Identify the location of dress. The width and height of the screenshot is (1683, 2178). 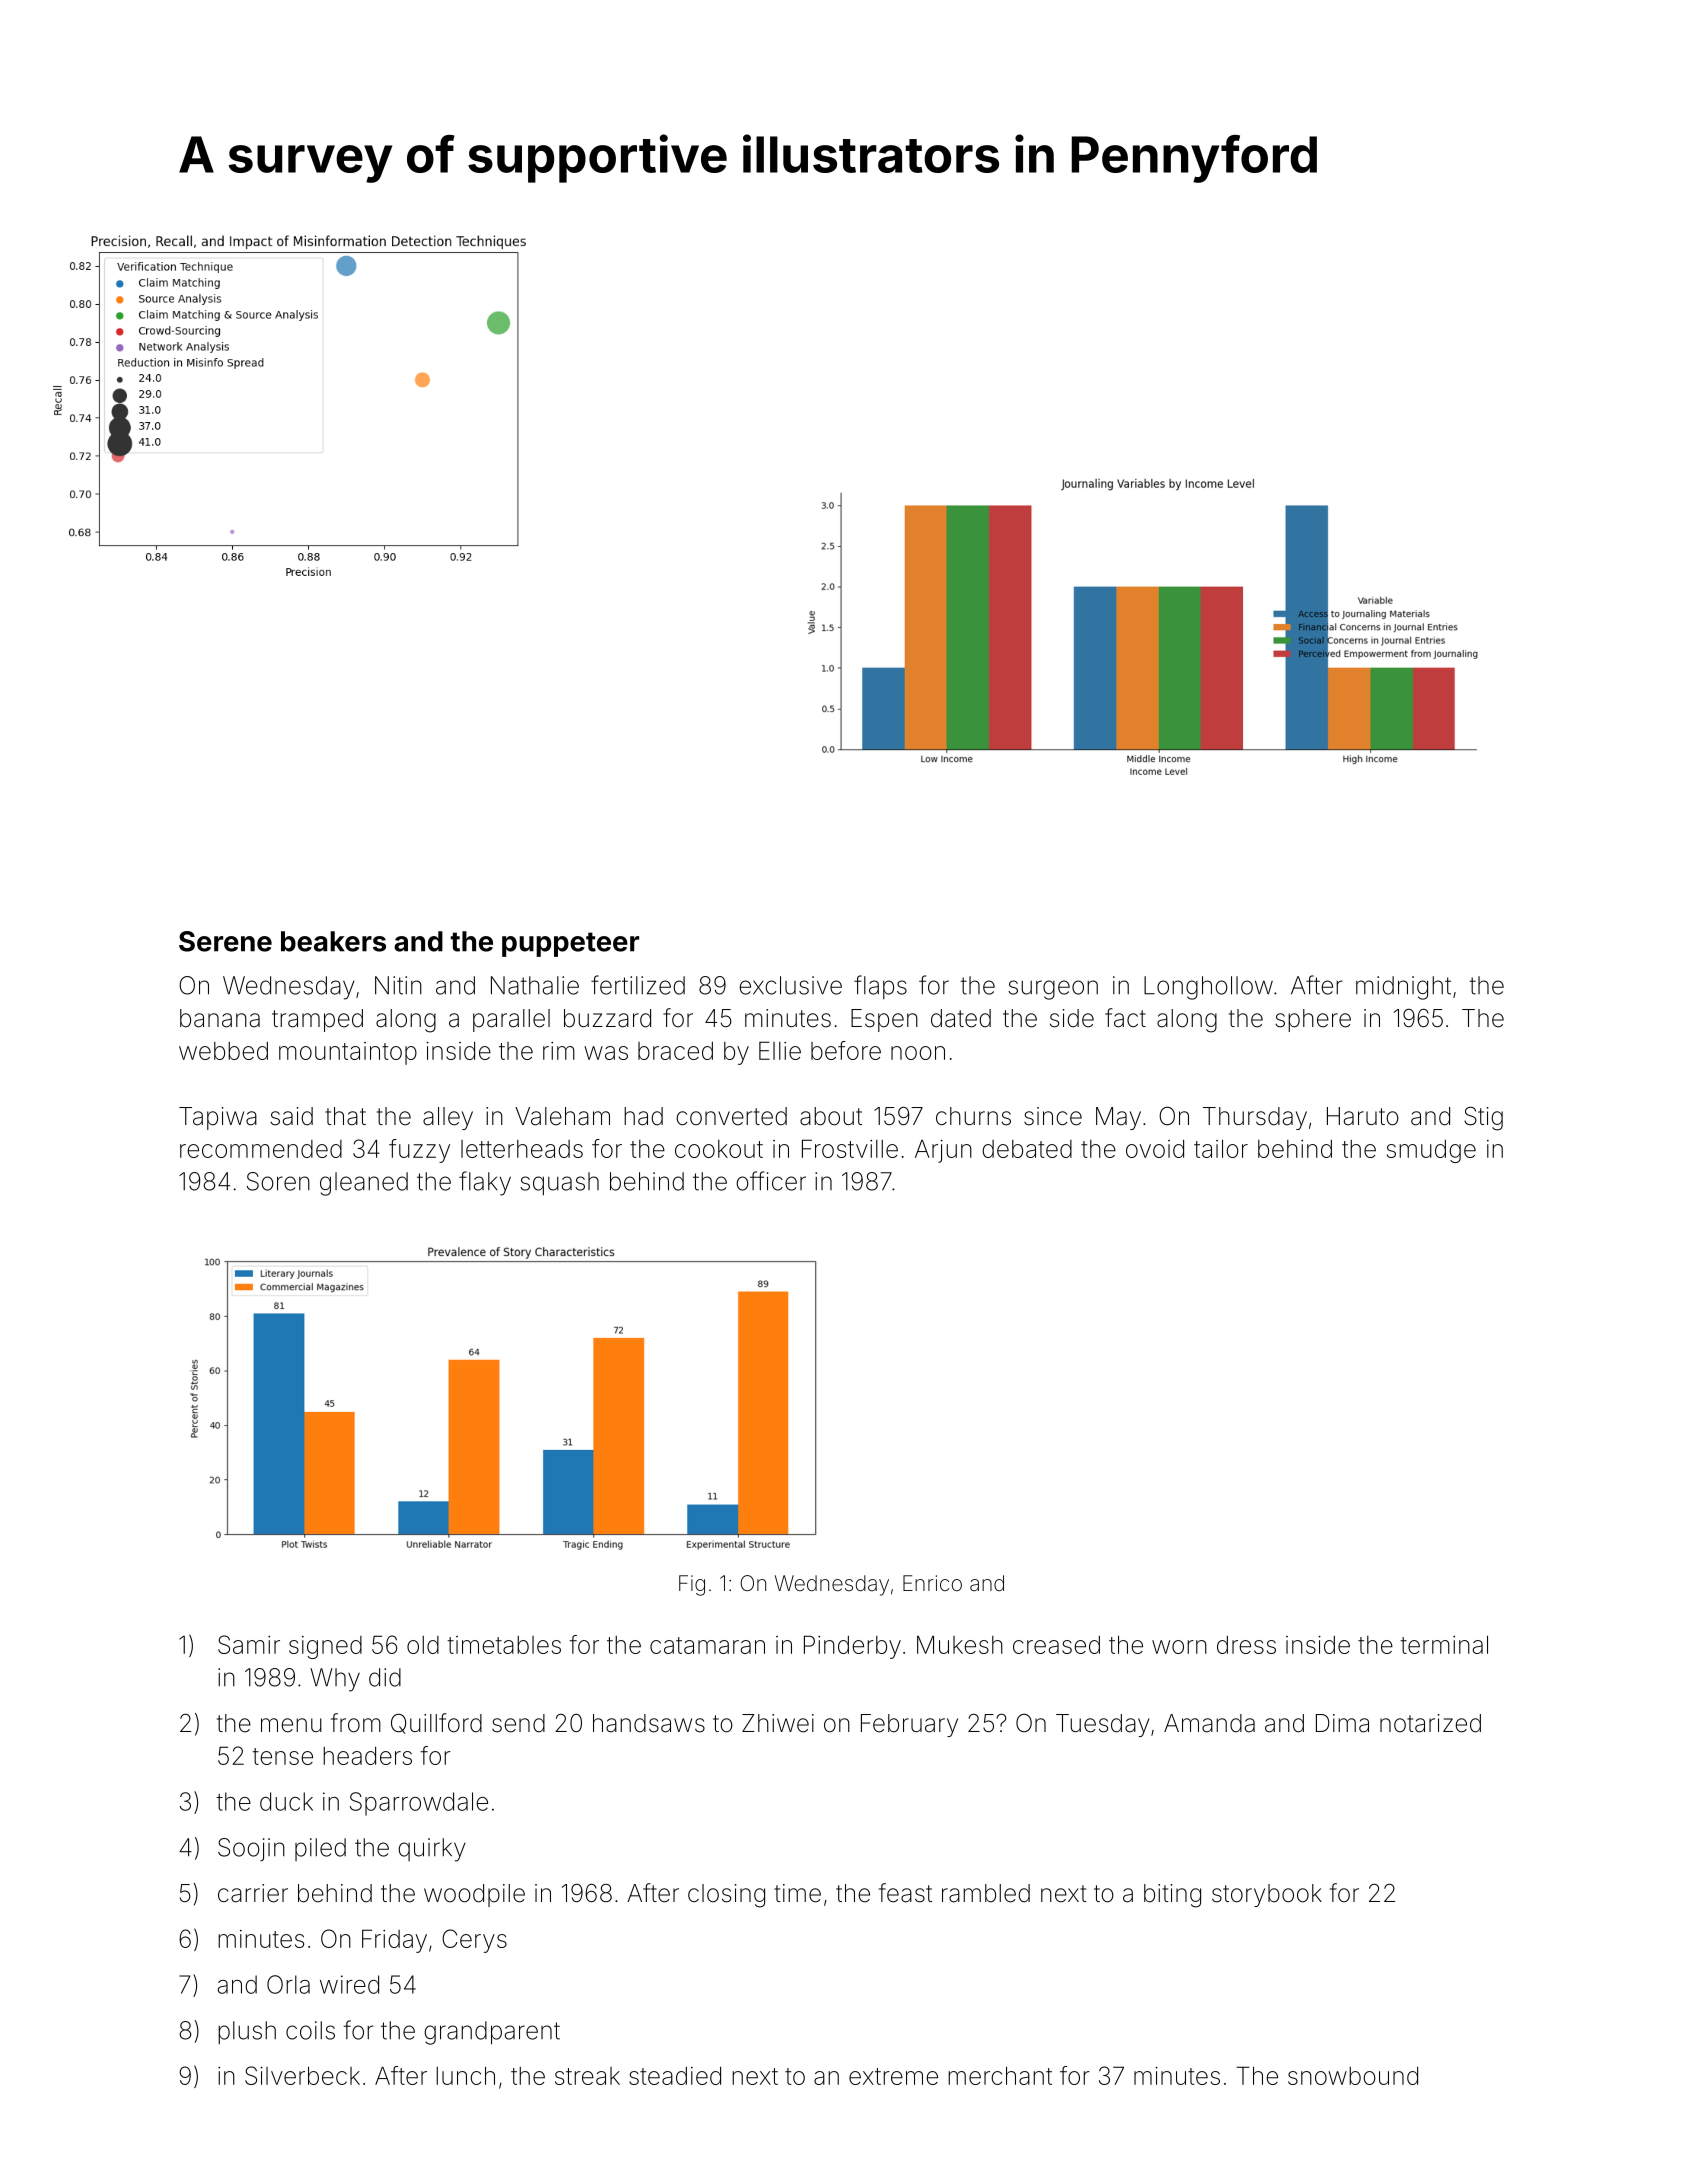
(1246, 1645).
